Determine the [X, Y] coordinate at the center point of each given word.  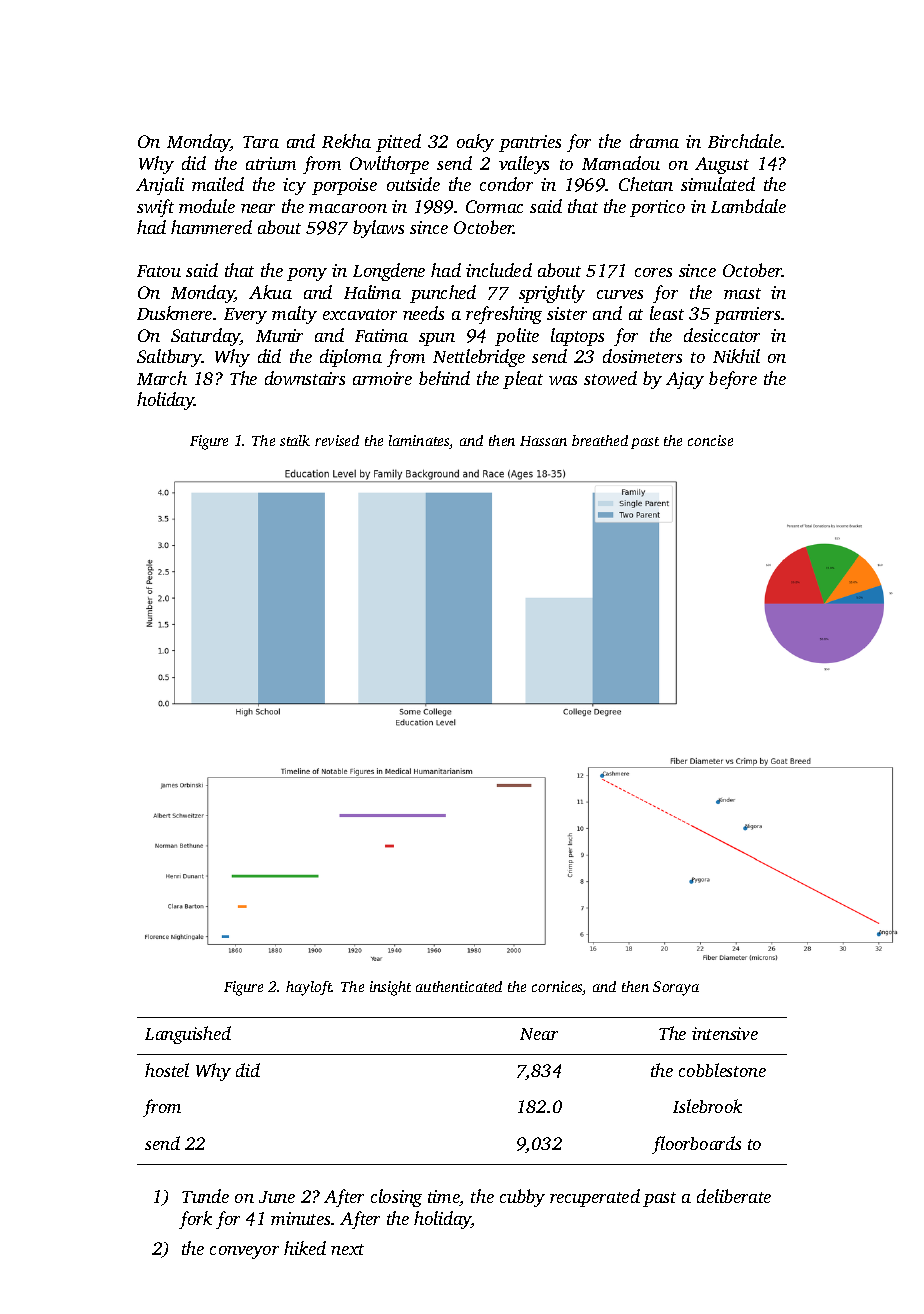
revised [337, 440]
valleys [524, 165]
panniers [747, 315]
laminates [419, 442]
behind [444, 378]
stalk [295, 440]
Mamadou [621, 163]
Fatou [159, 271]
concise [710, 440]
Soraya [676, 988]
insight [390, 988]
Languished [188, 1035]
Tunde [205, 1196]
